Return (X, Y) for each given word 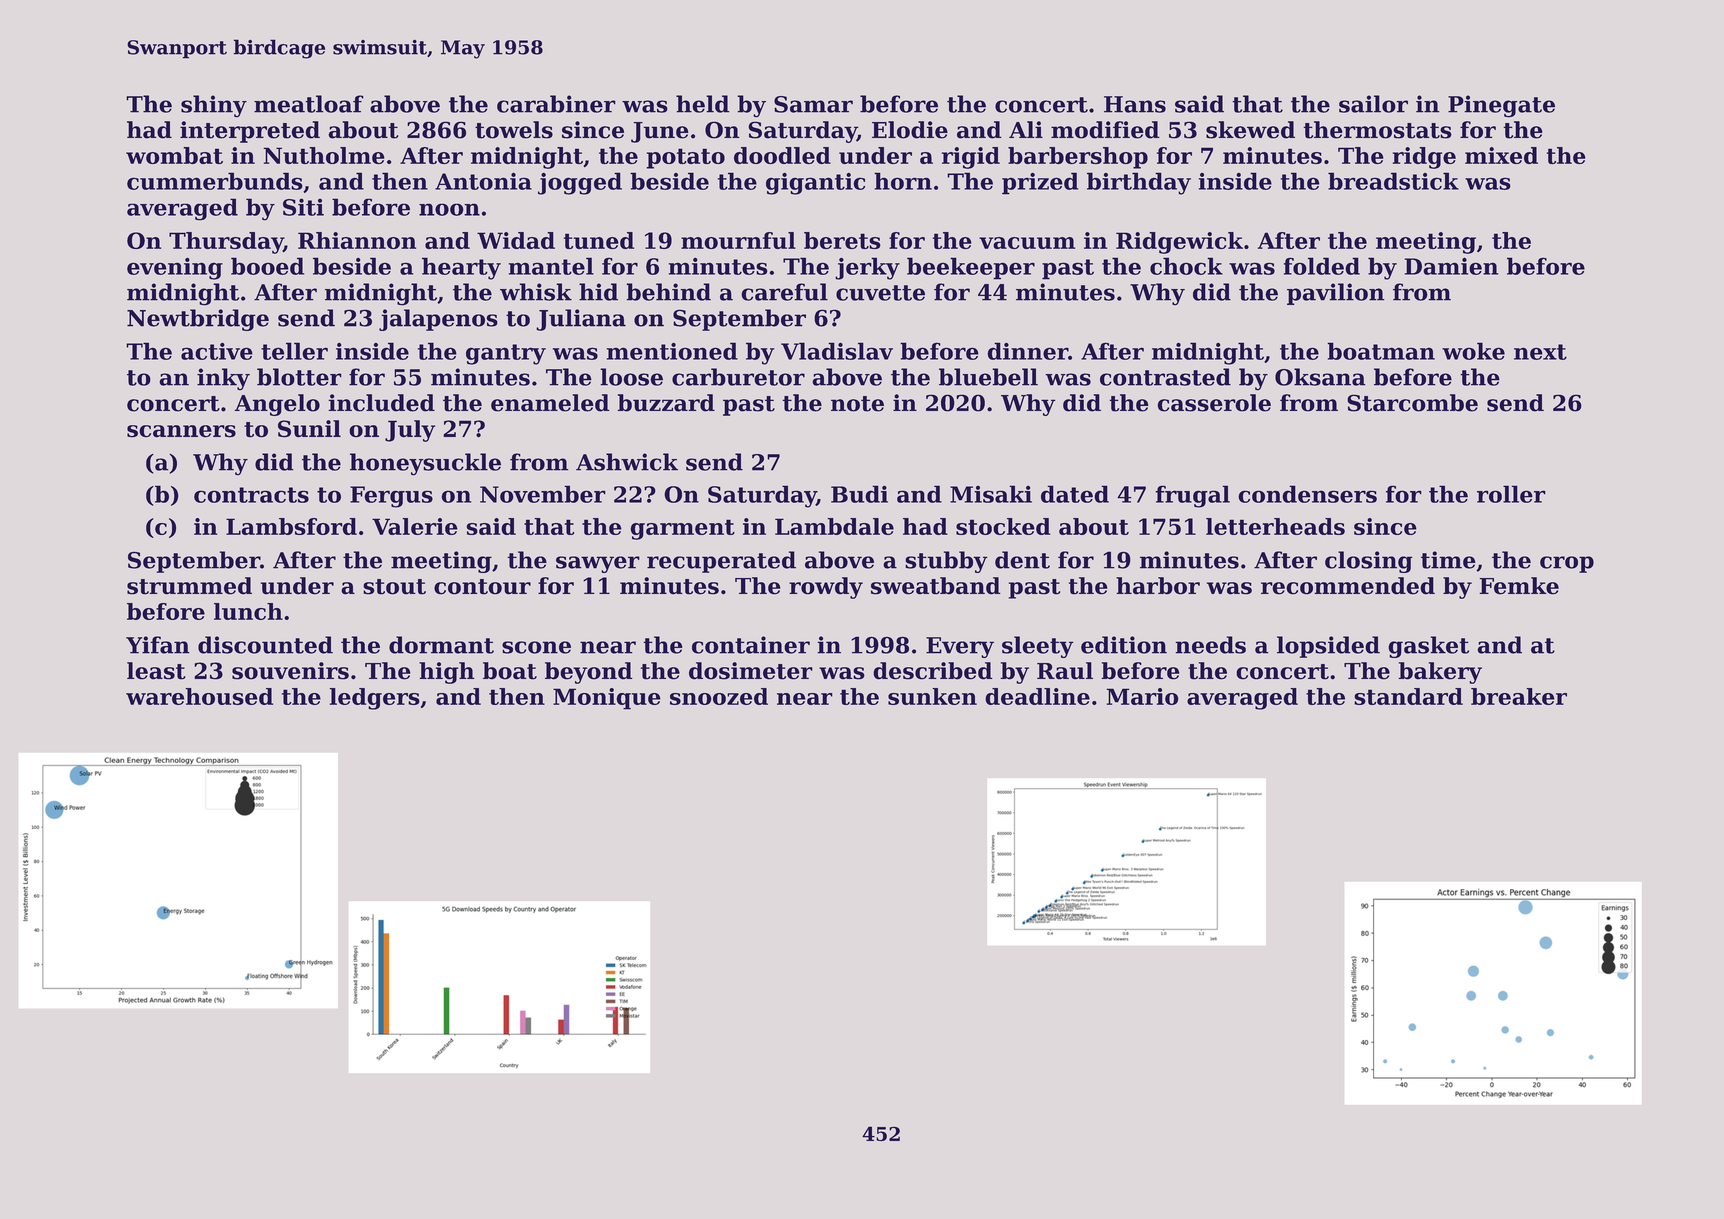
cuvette (880, 293)
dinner (1028, 351)
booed (267, 266)
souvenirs (290, 671)
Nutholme (324, 155)
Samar (813, 104)
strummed (189, 586)
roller (1511, 494)
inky (223, 379)
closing (1368, 562)
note (857, 404)
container (751, 645)
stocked (1003, 526)
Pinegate (1501, 106)
